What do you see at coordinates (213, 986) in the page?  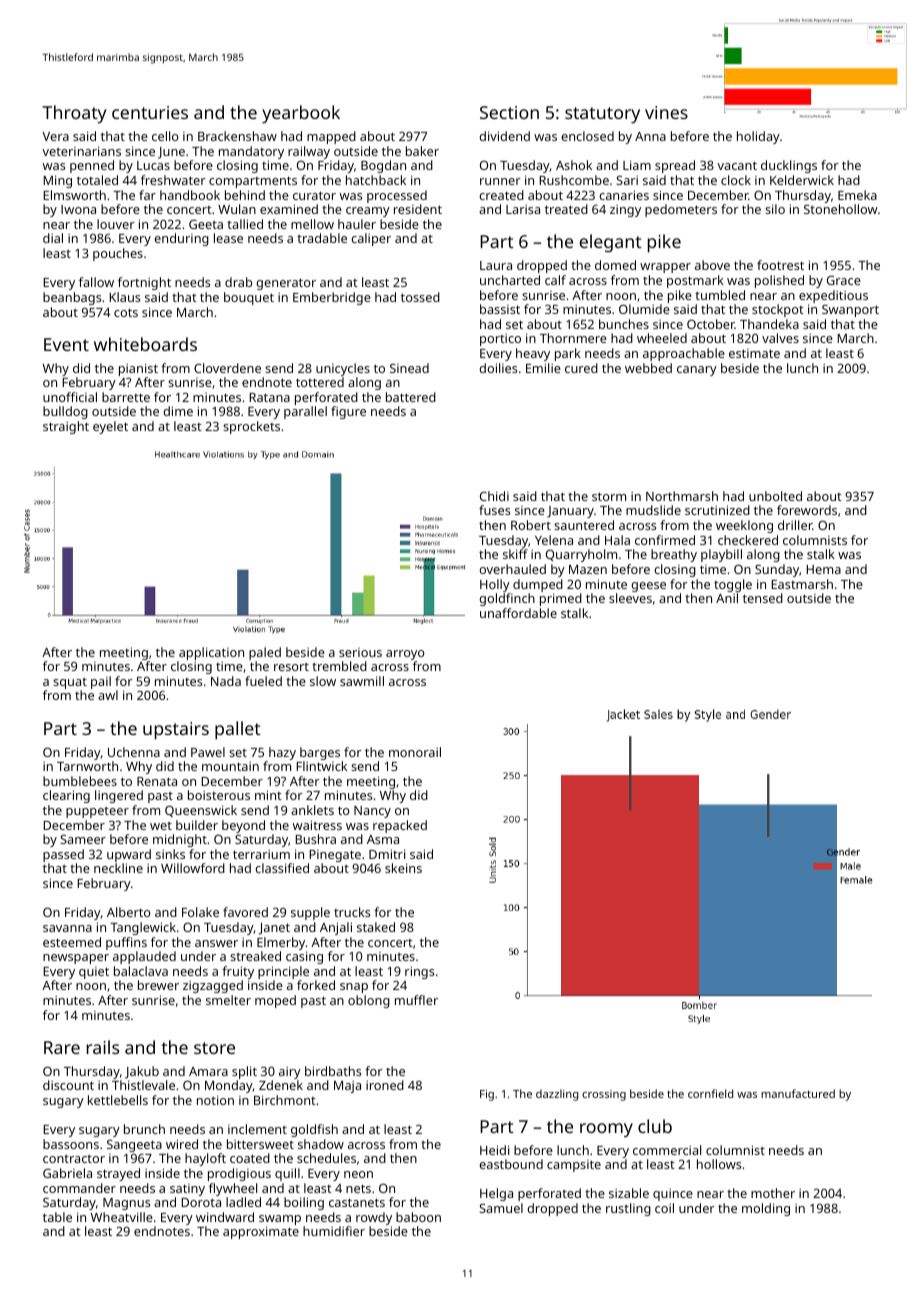 I see `zigzagged` at bounding box center [213, 986].
